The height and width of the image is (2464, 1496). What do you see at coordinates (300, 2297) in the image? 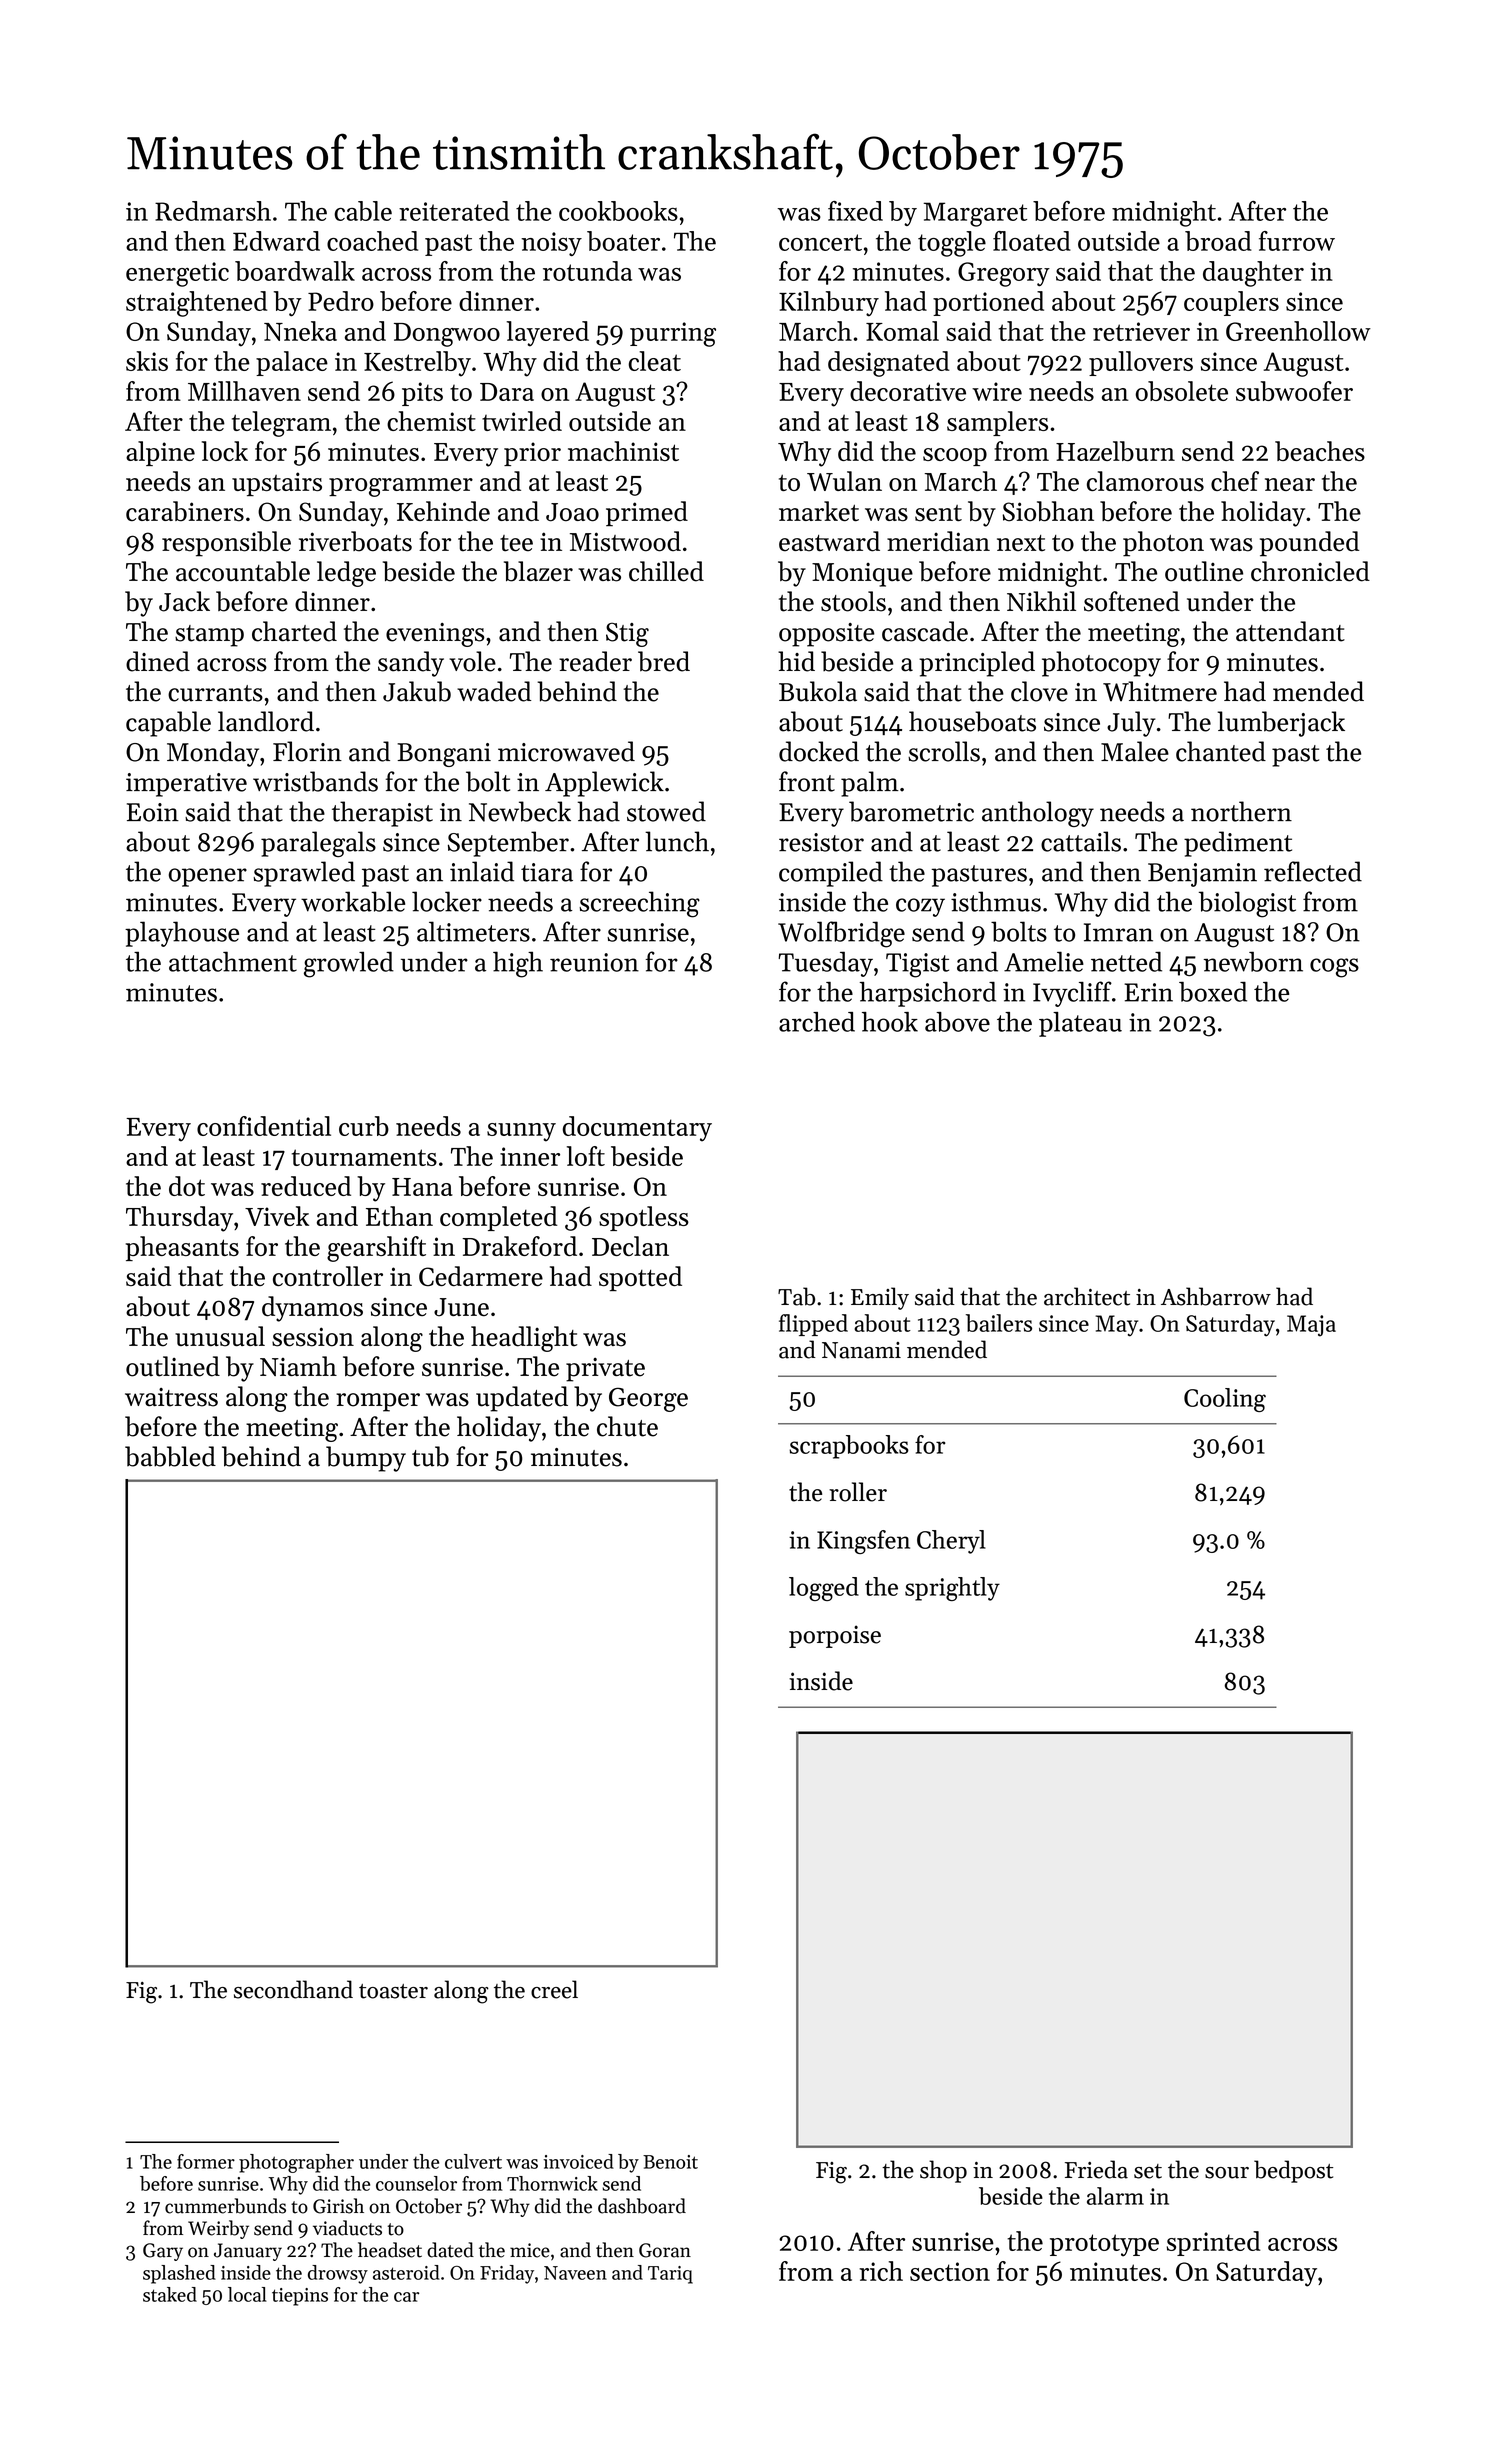
I see `tiepins` at bounding box center [300, 2297].
